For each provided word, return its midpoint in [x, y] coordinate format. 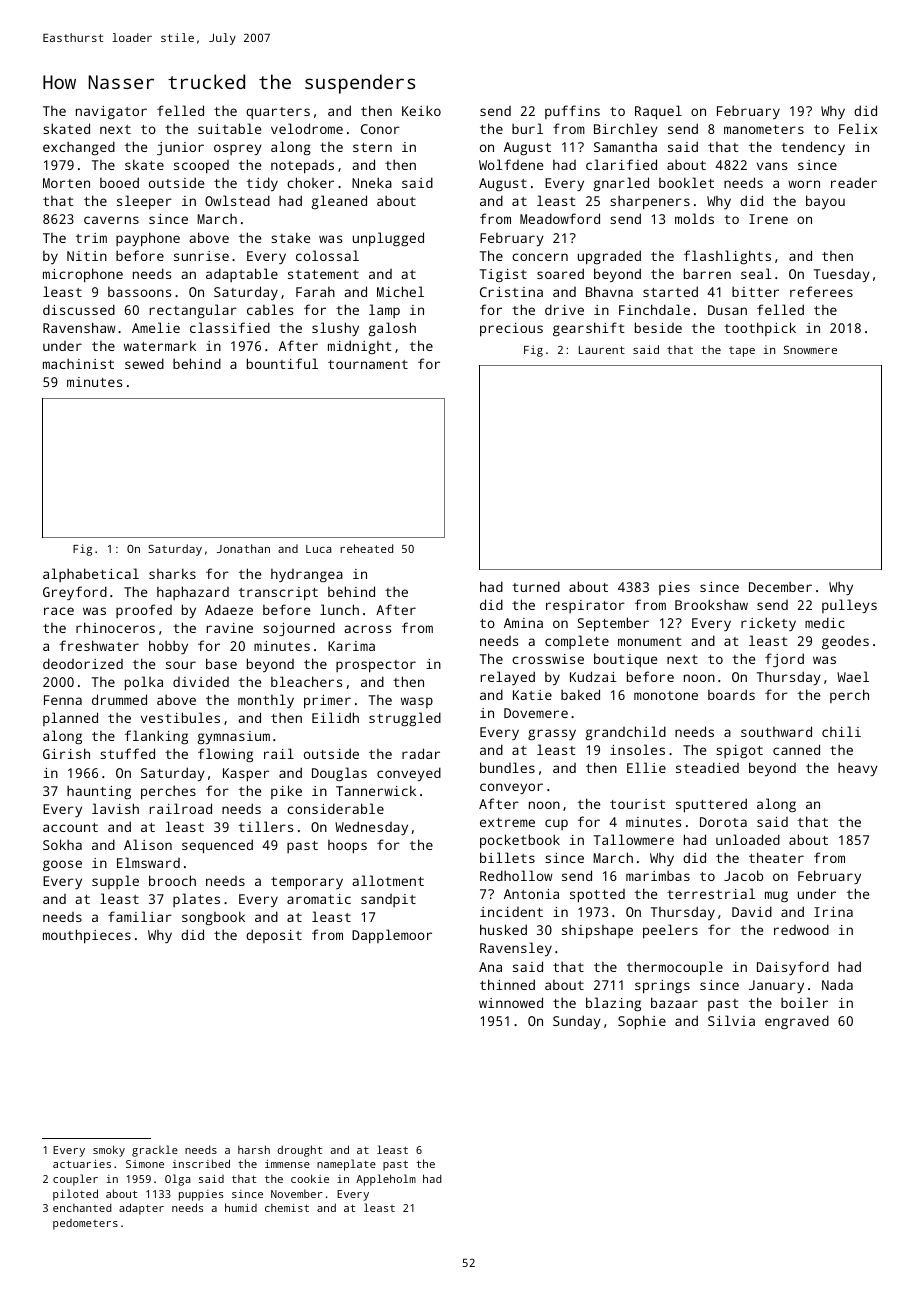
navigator [111, 112]
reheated [366, 548]
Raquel [658, 112]
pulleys [849, 606]
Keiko [421, 110]
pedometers [85, 1224]
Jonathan [243, 548]
